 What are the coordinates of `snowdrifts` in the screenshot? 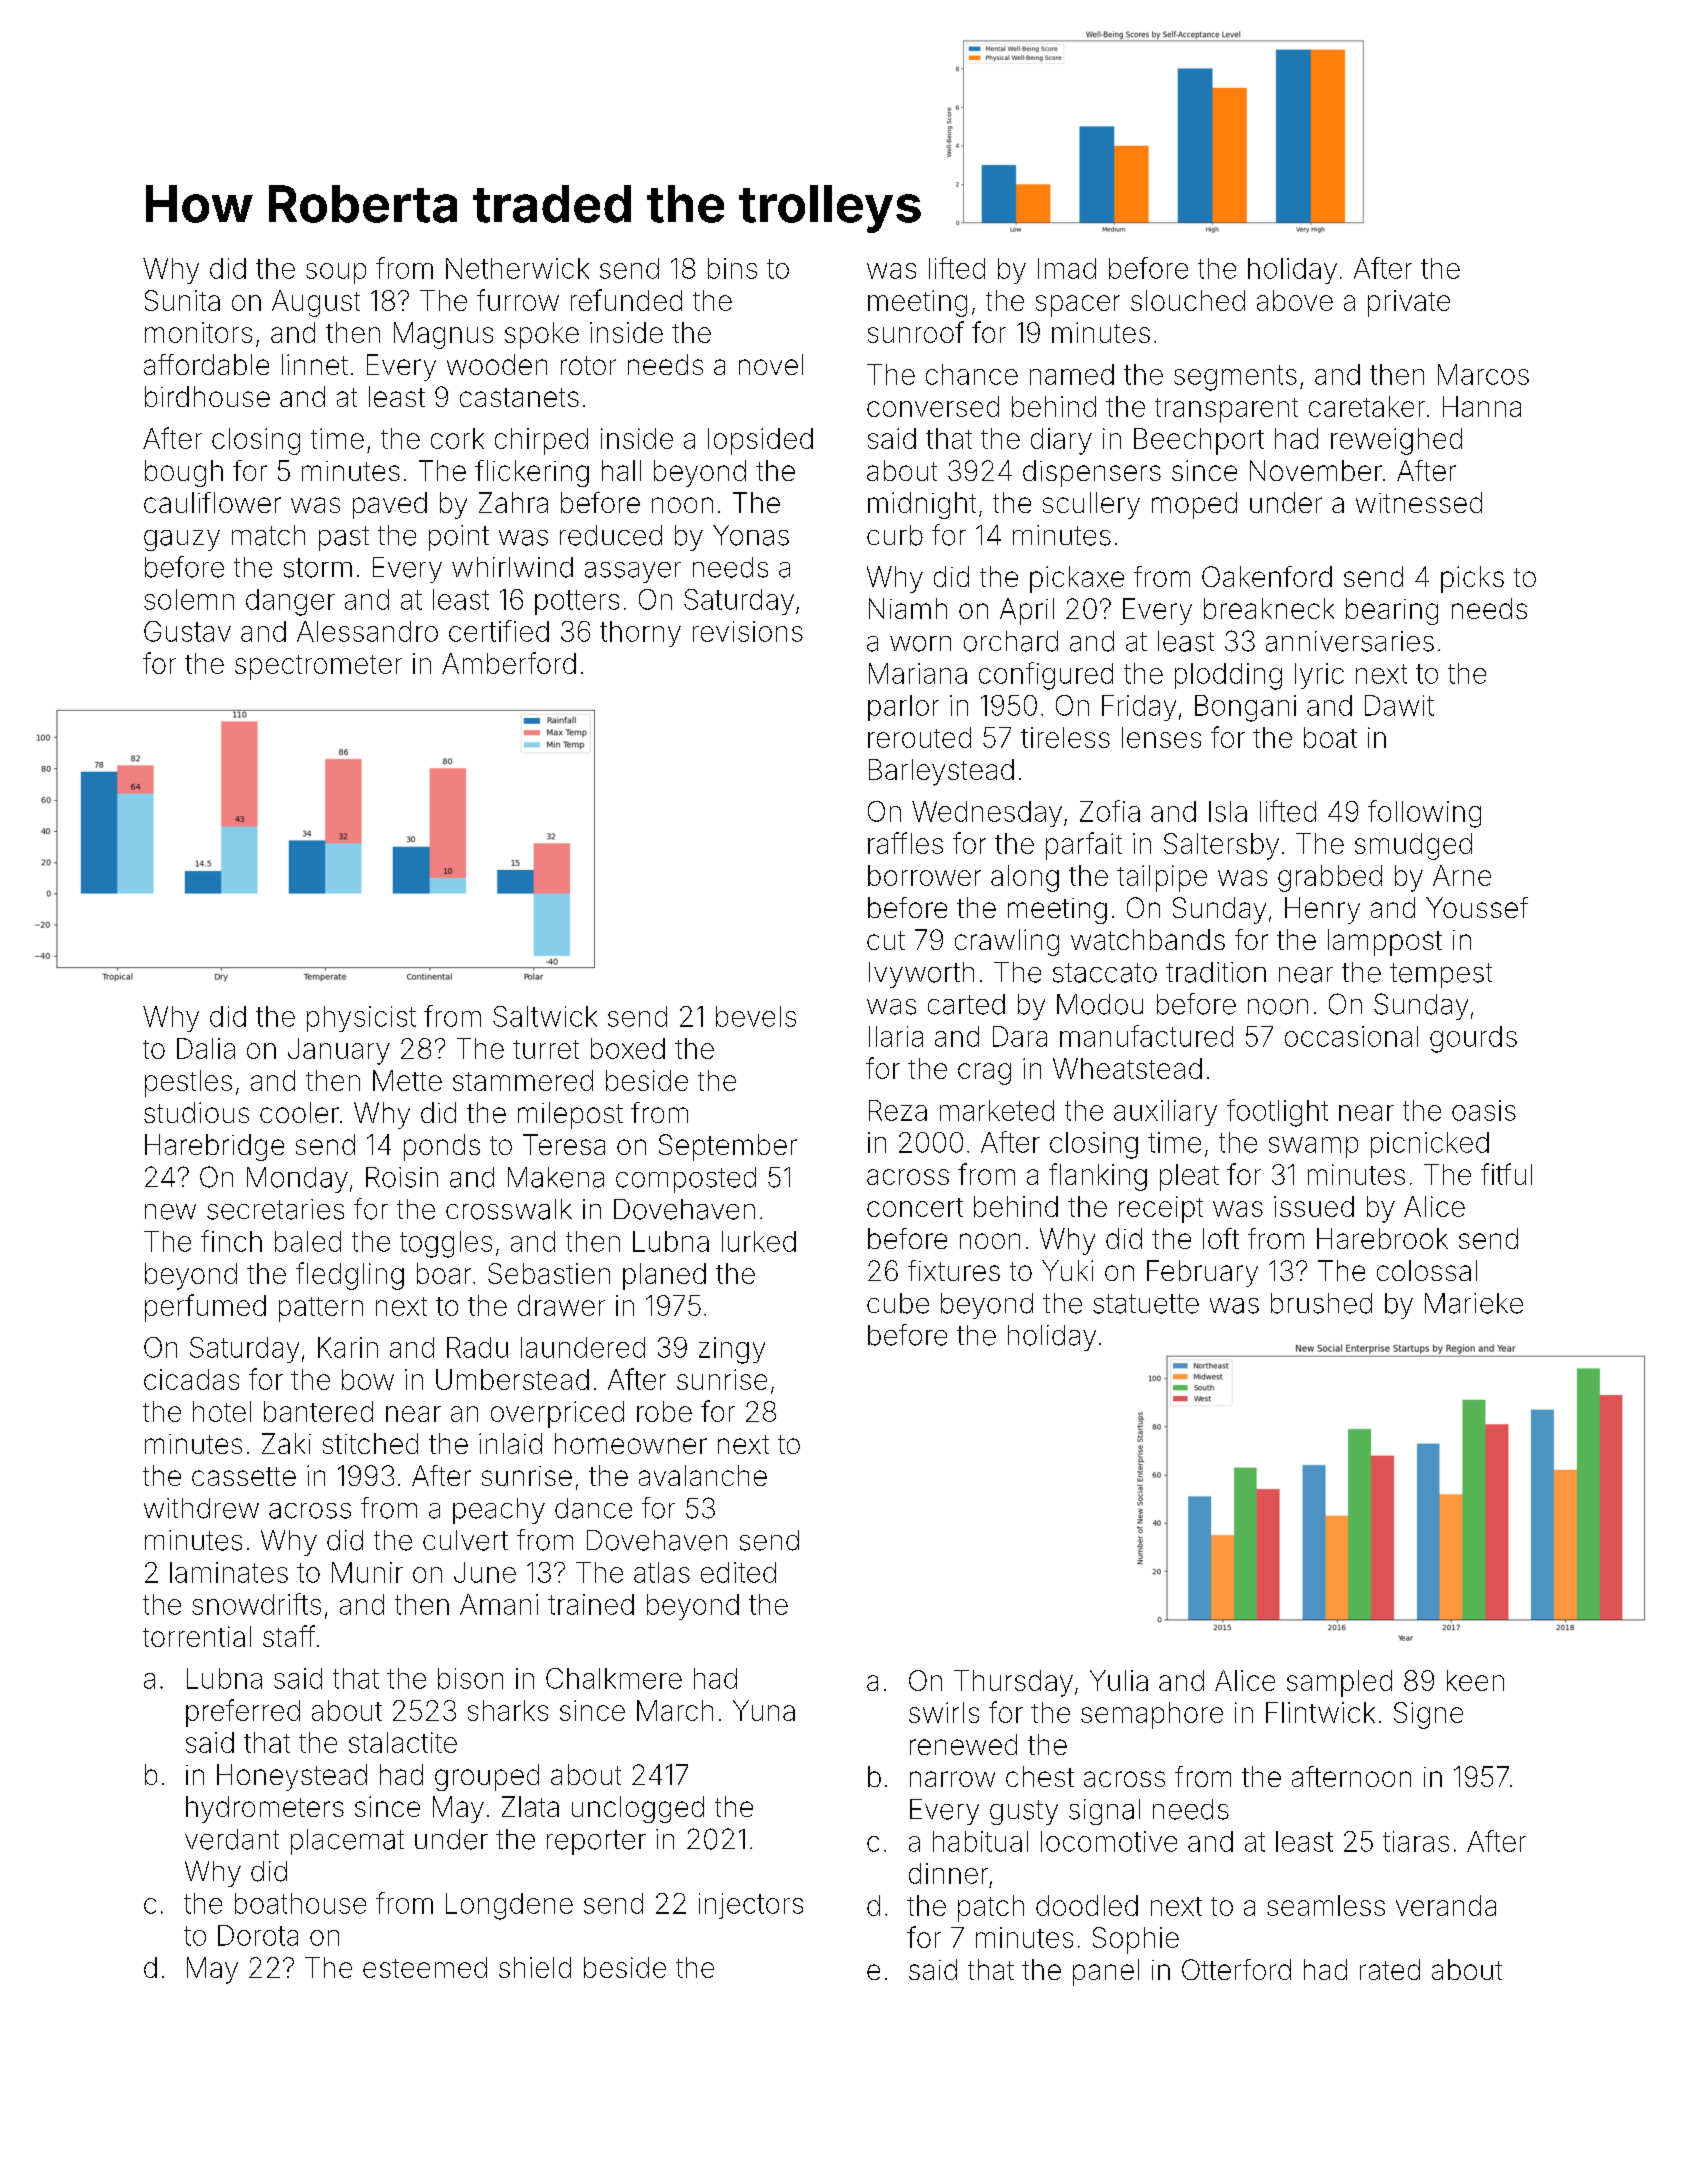 It's located at (256, 1604).
